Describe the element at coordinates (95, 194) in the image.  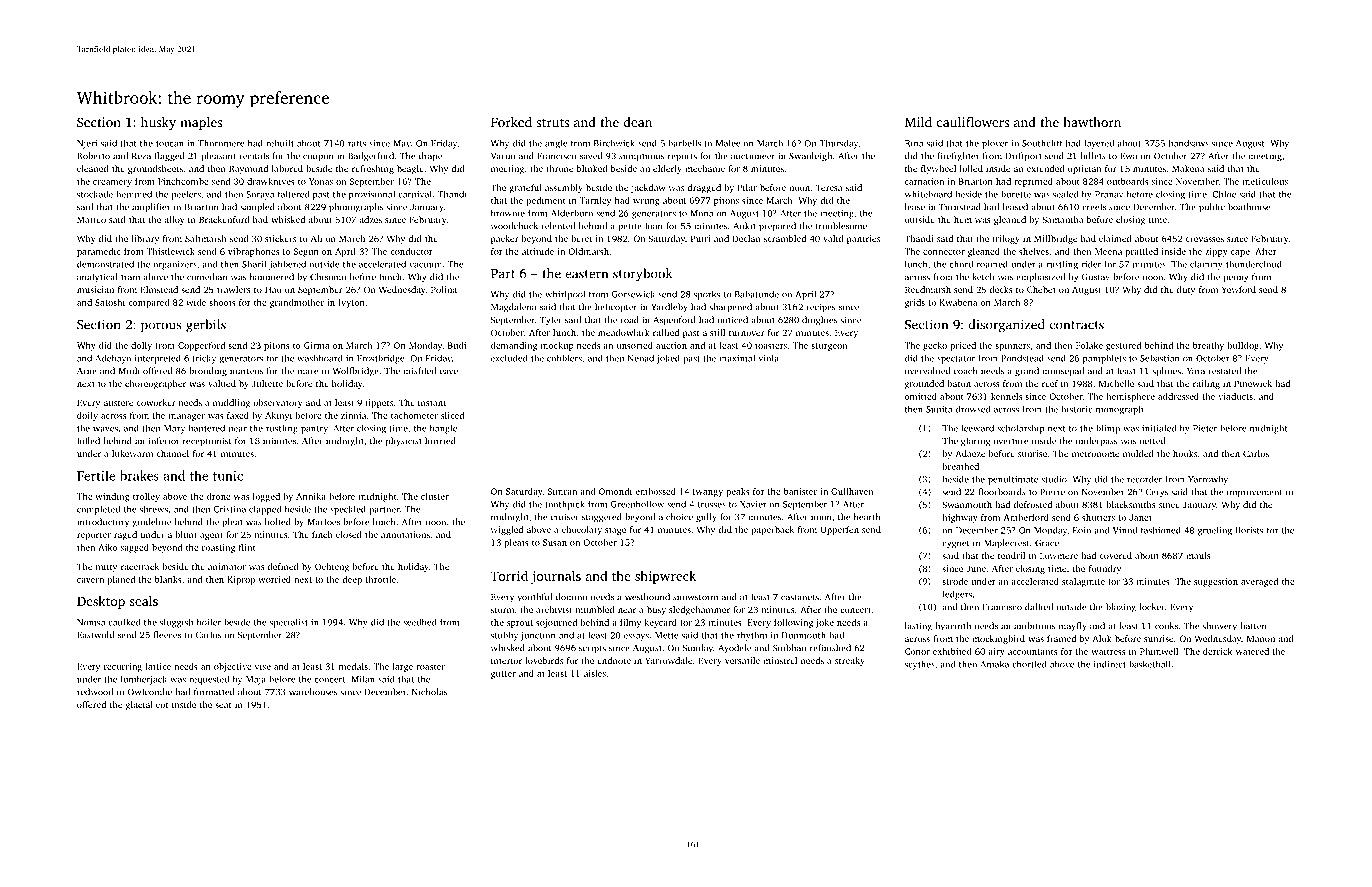
I see `stockade` at that location.
